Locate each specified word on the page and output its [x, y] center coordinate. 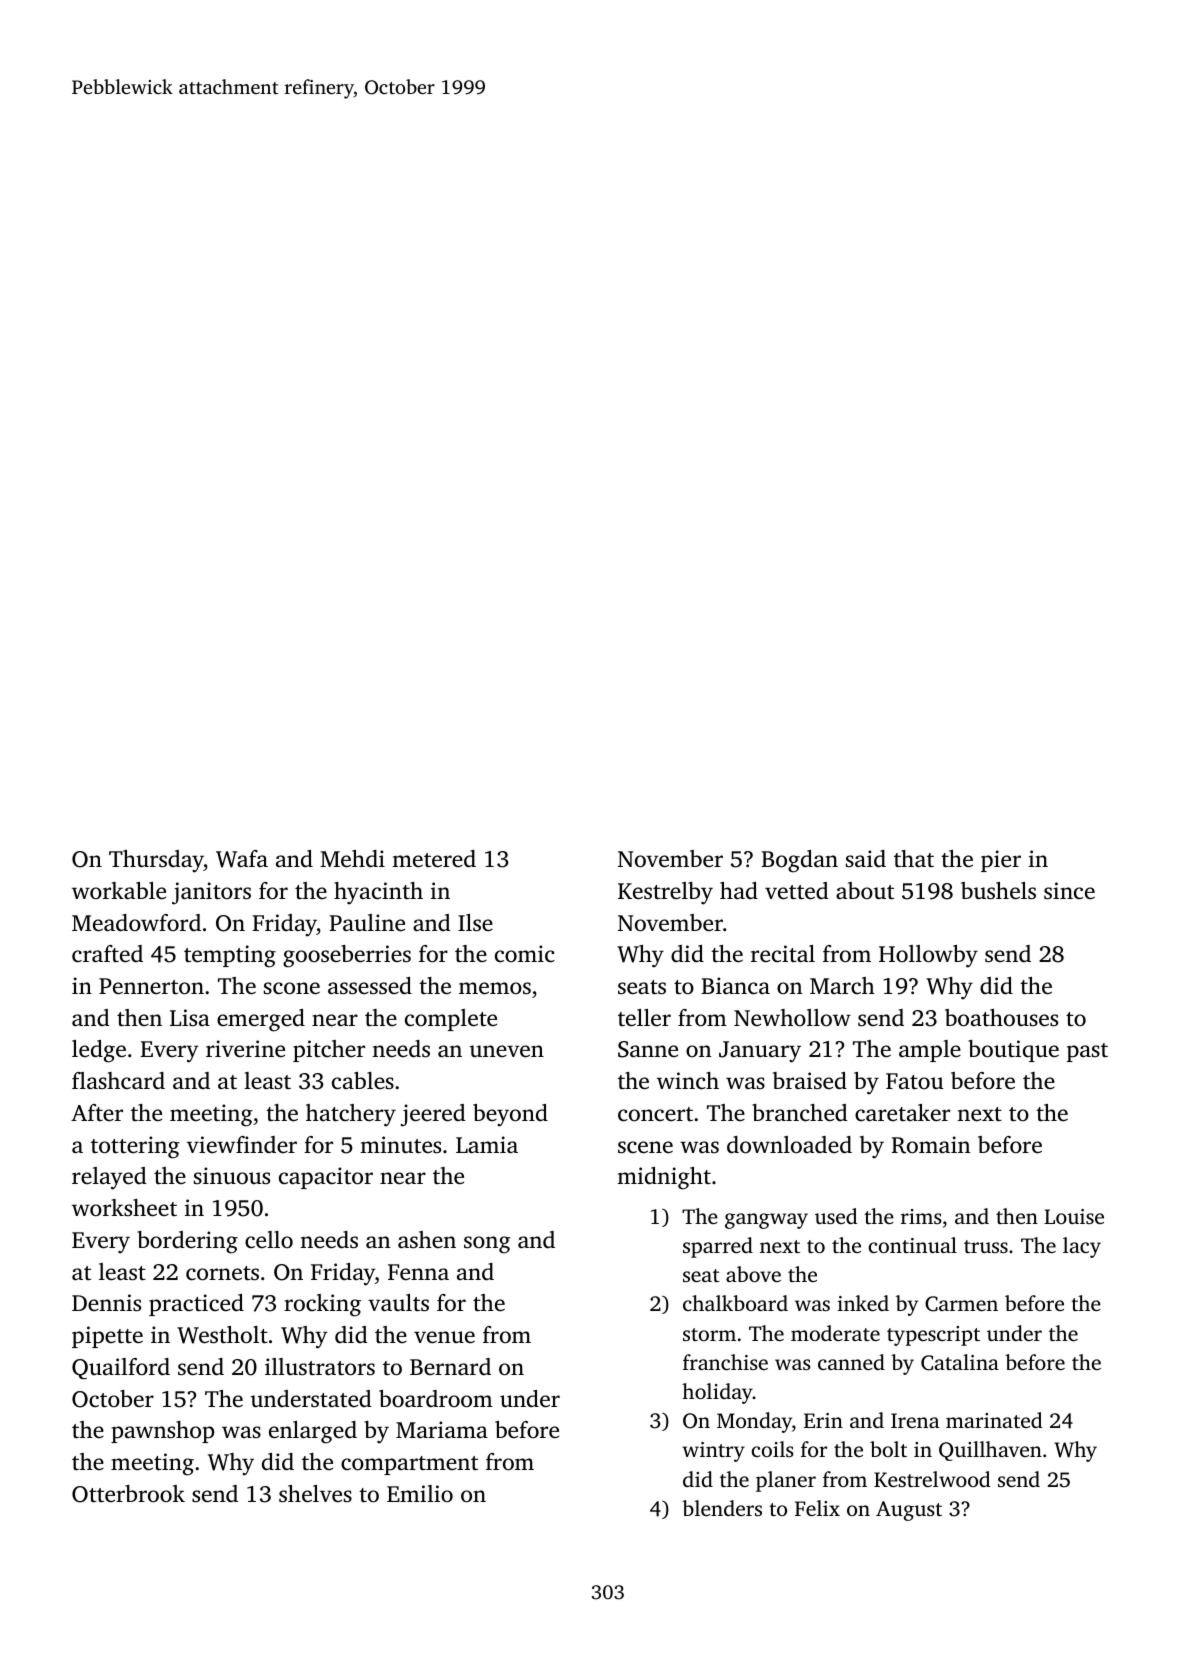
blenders [722, 1508]
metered [434, 859]
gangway [766, 1221]
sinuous [232, 1175]
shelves [315, 1494]
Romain [930, 1145]
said [866, 859]
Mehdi [352, 859]
